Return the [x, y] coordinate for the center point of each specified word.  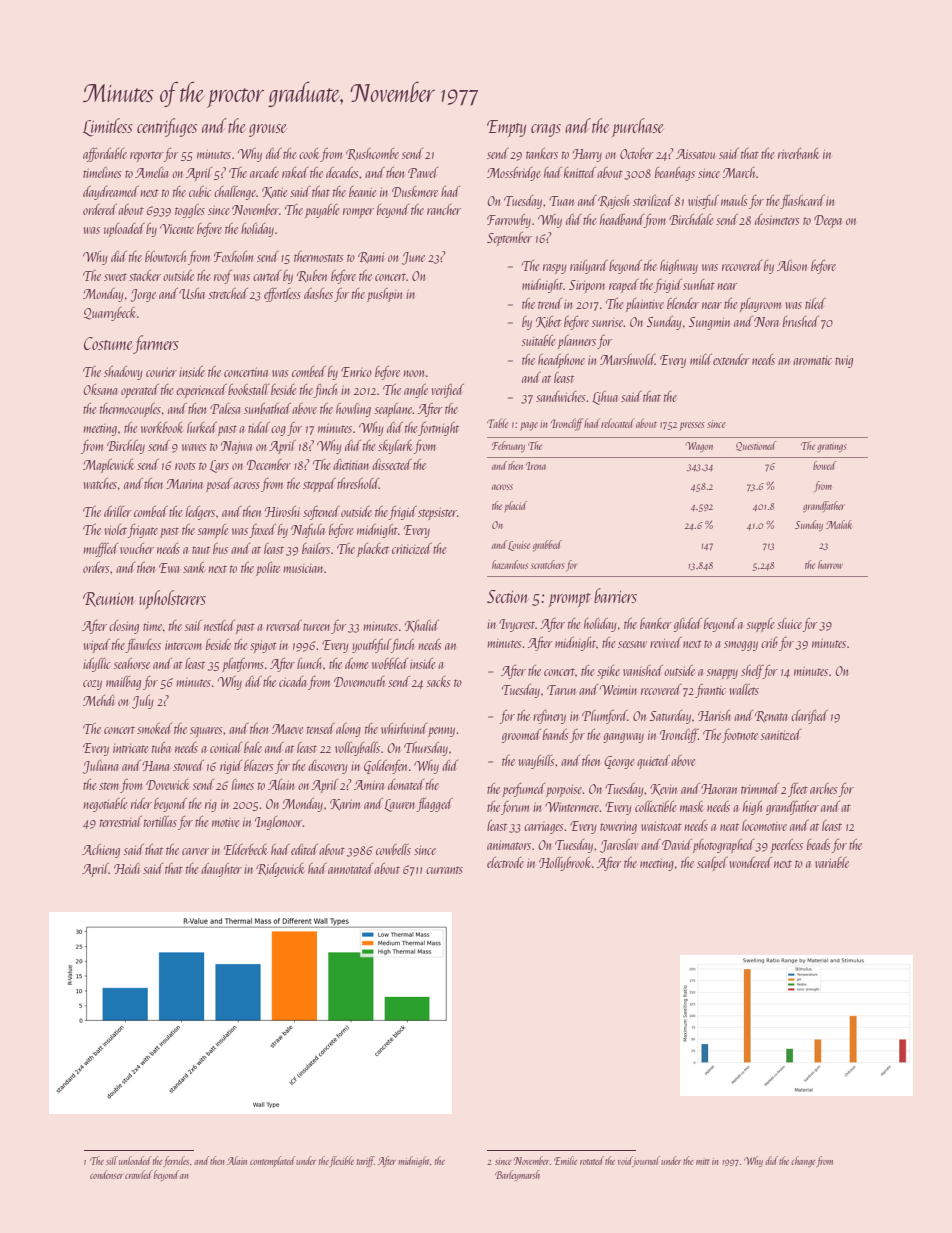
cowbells [393, 849]
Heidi [127, 868]
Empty [506, 128]
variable [832, 862]
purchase [638, 127]
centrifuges [167, 127]
